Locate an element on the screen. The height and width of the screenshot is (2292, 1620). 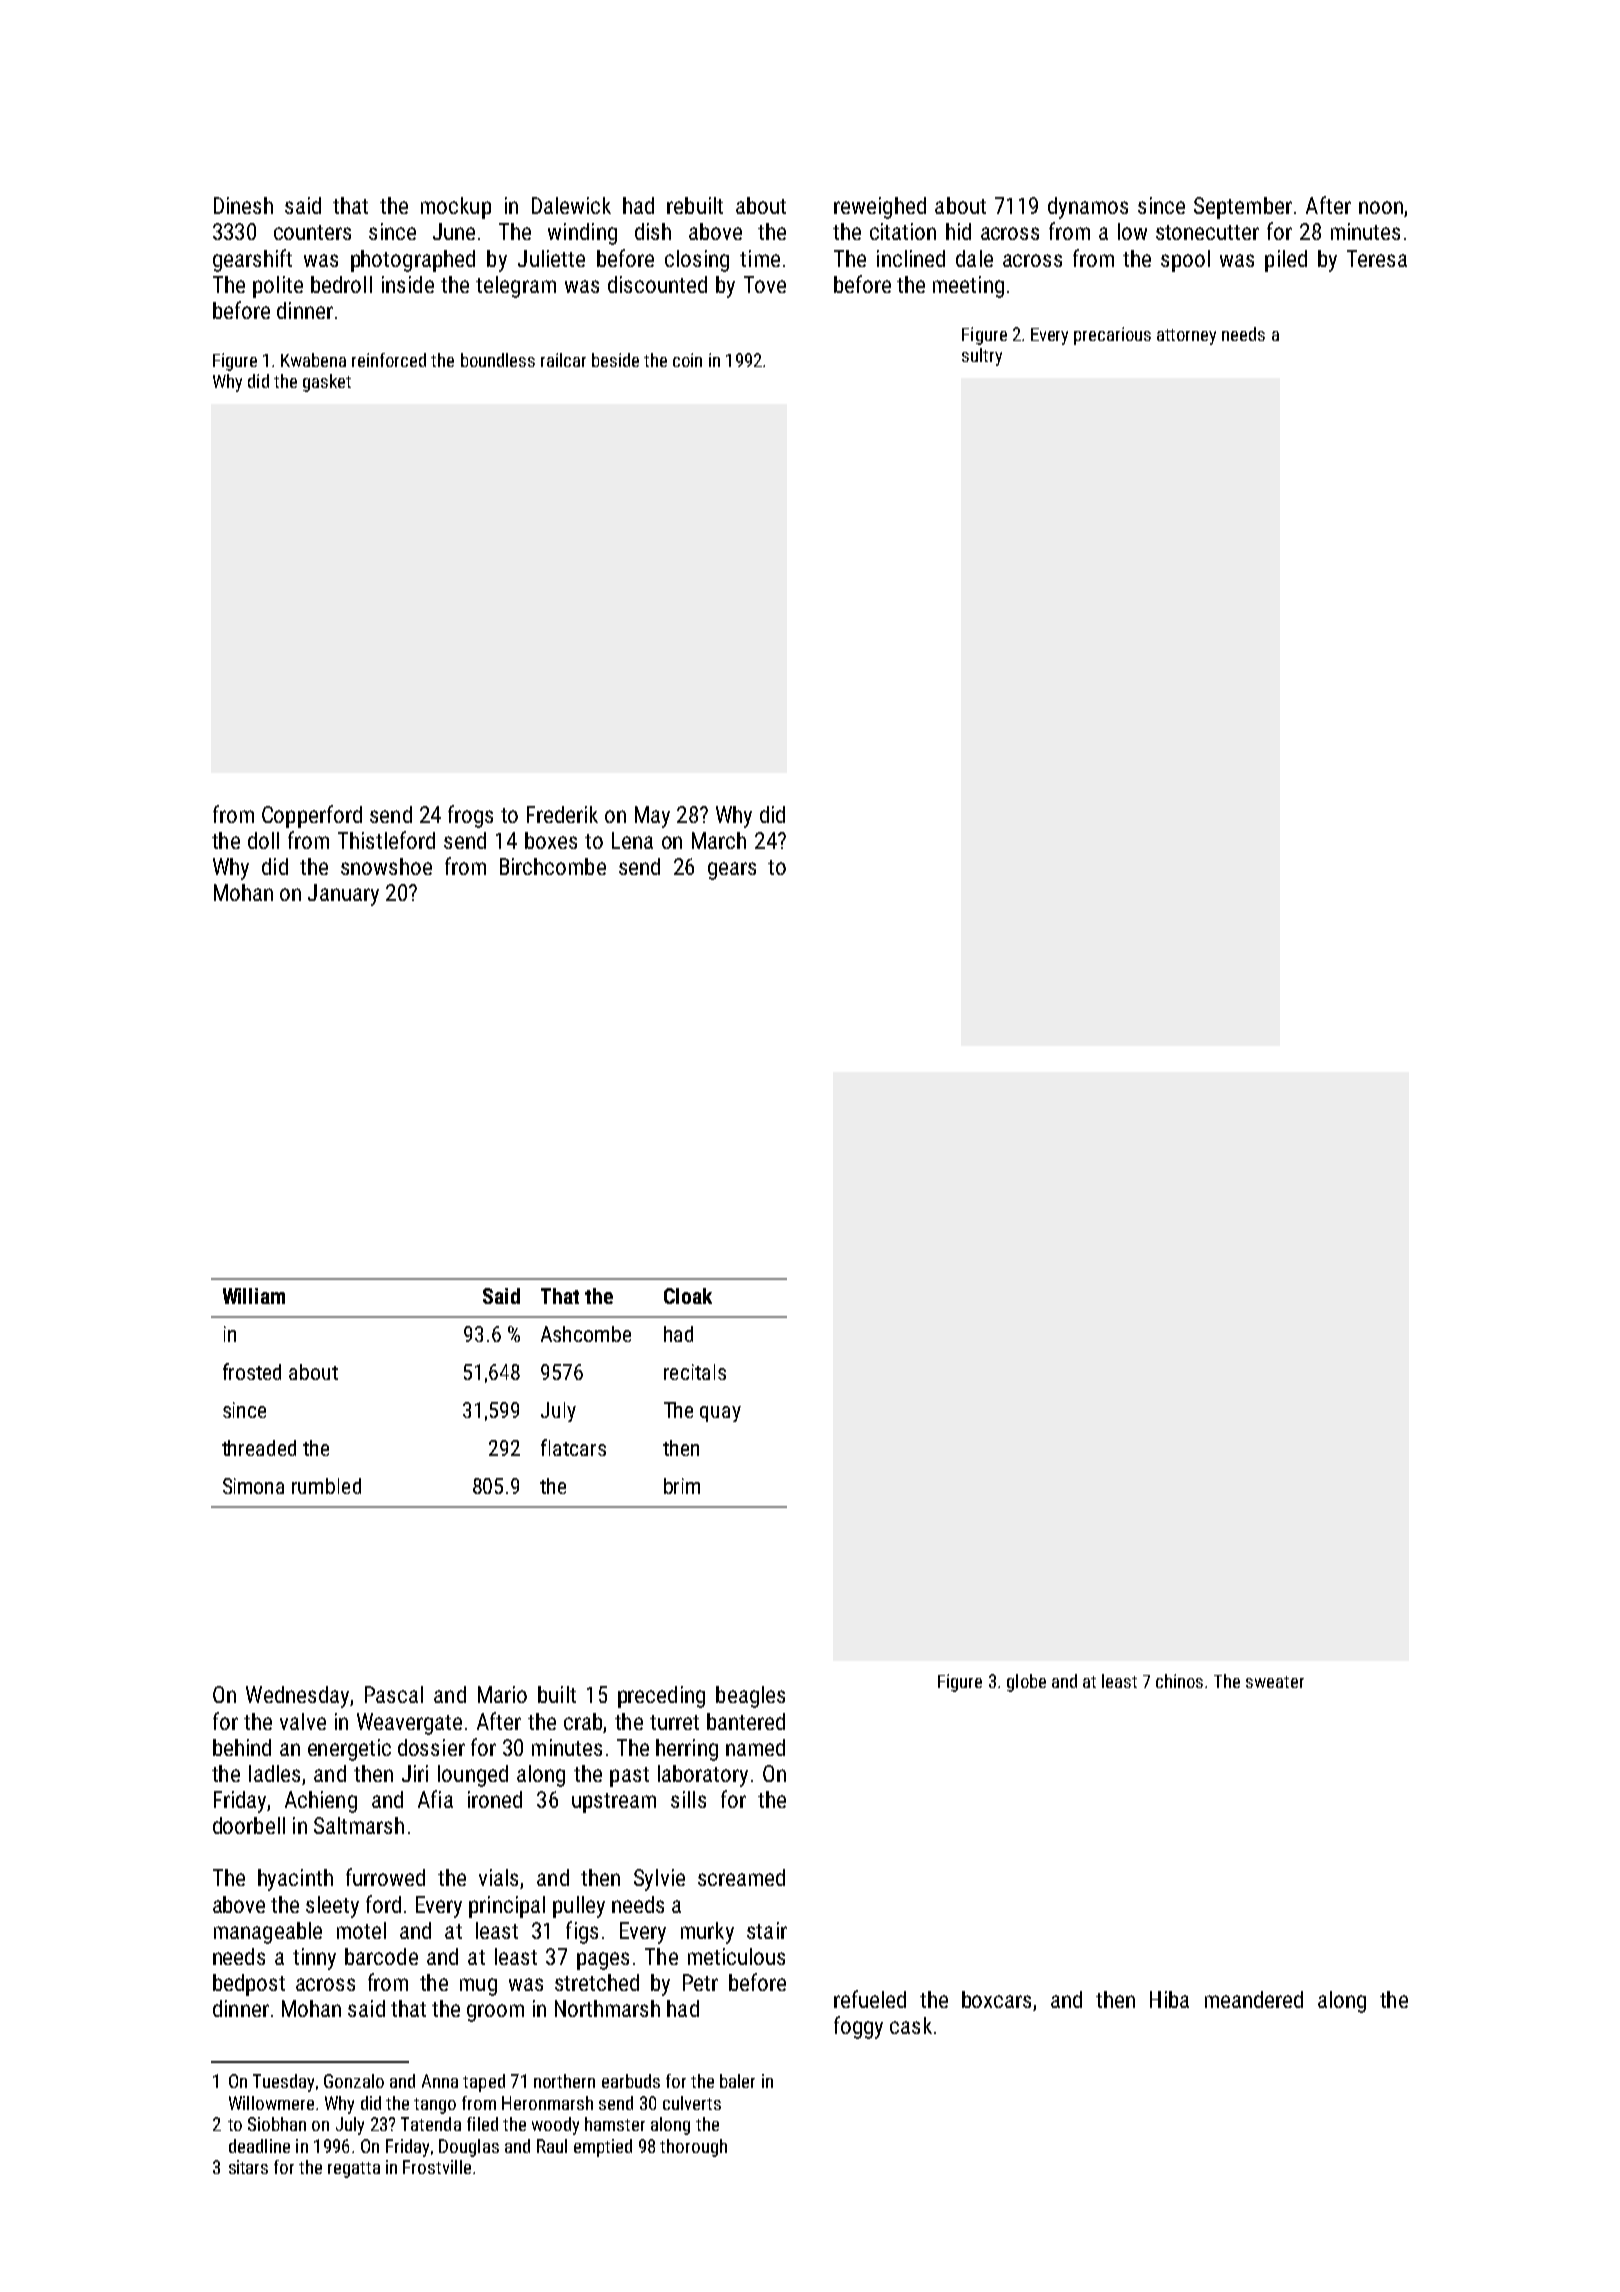
meandered is located at coordinates (1254, 1999).
